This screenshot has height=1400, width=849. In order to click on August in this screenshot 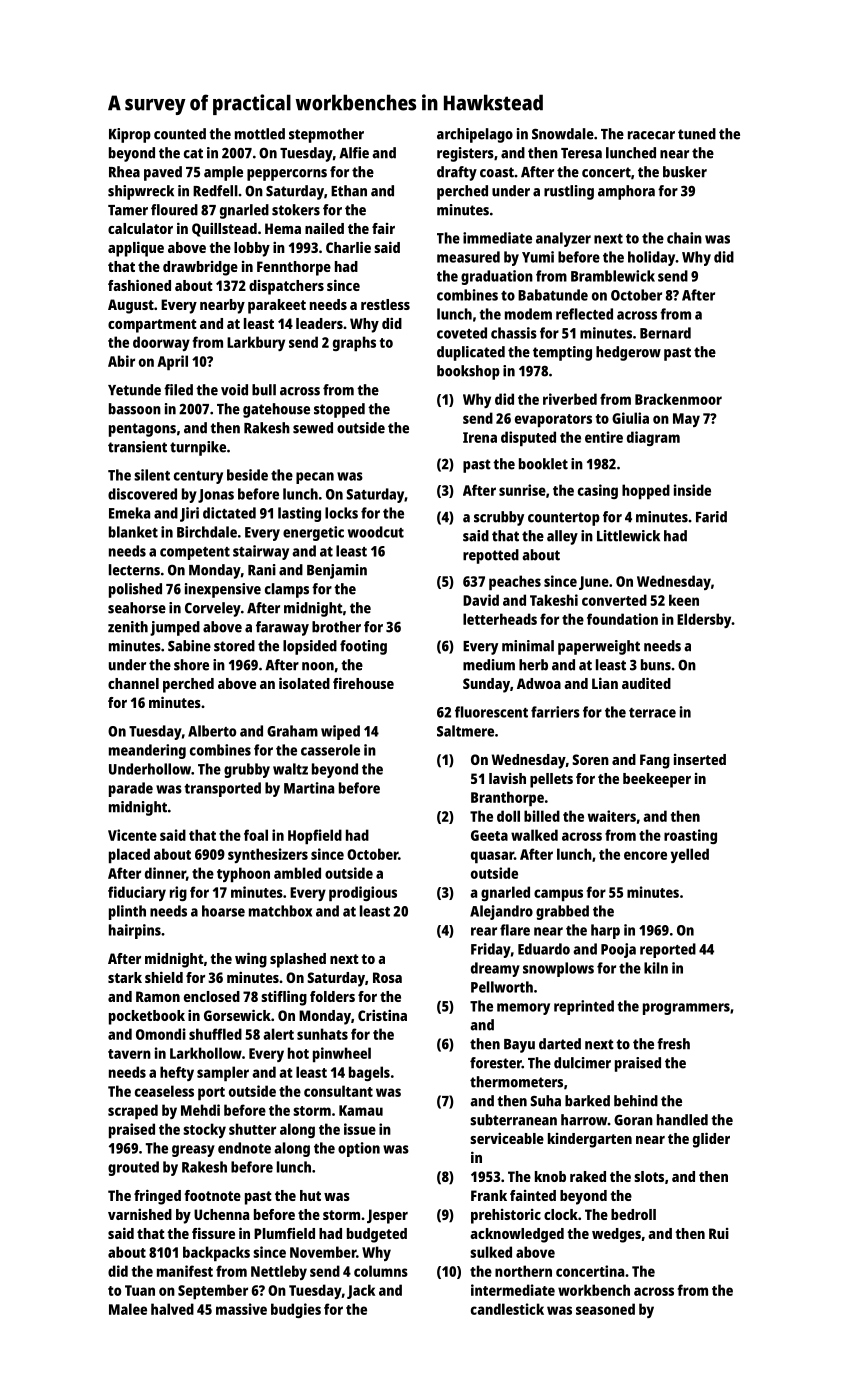, I will do `click(131, 306)`.
